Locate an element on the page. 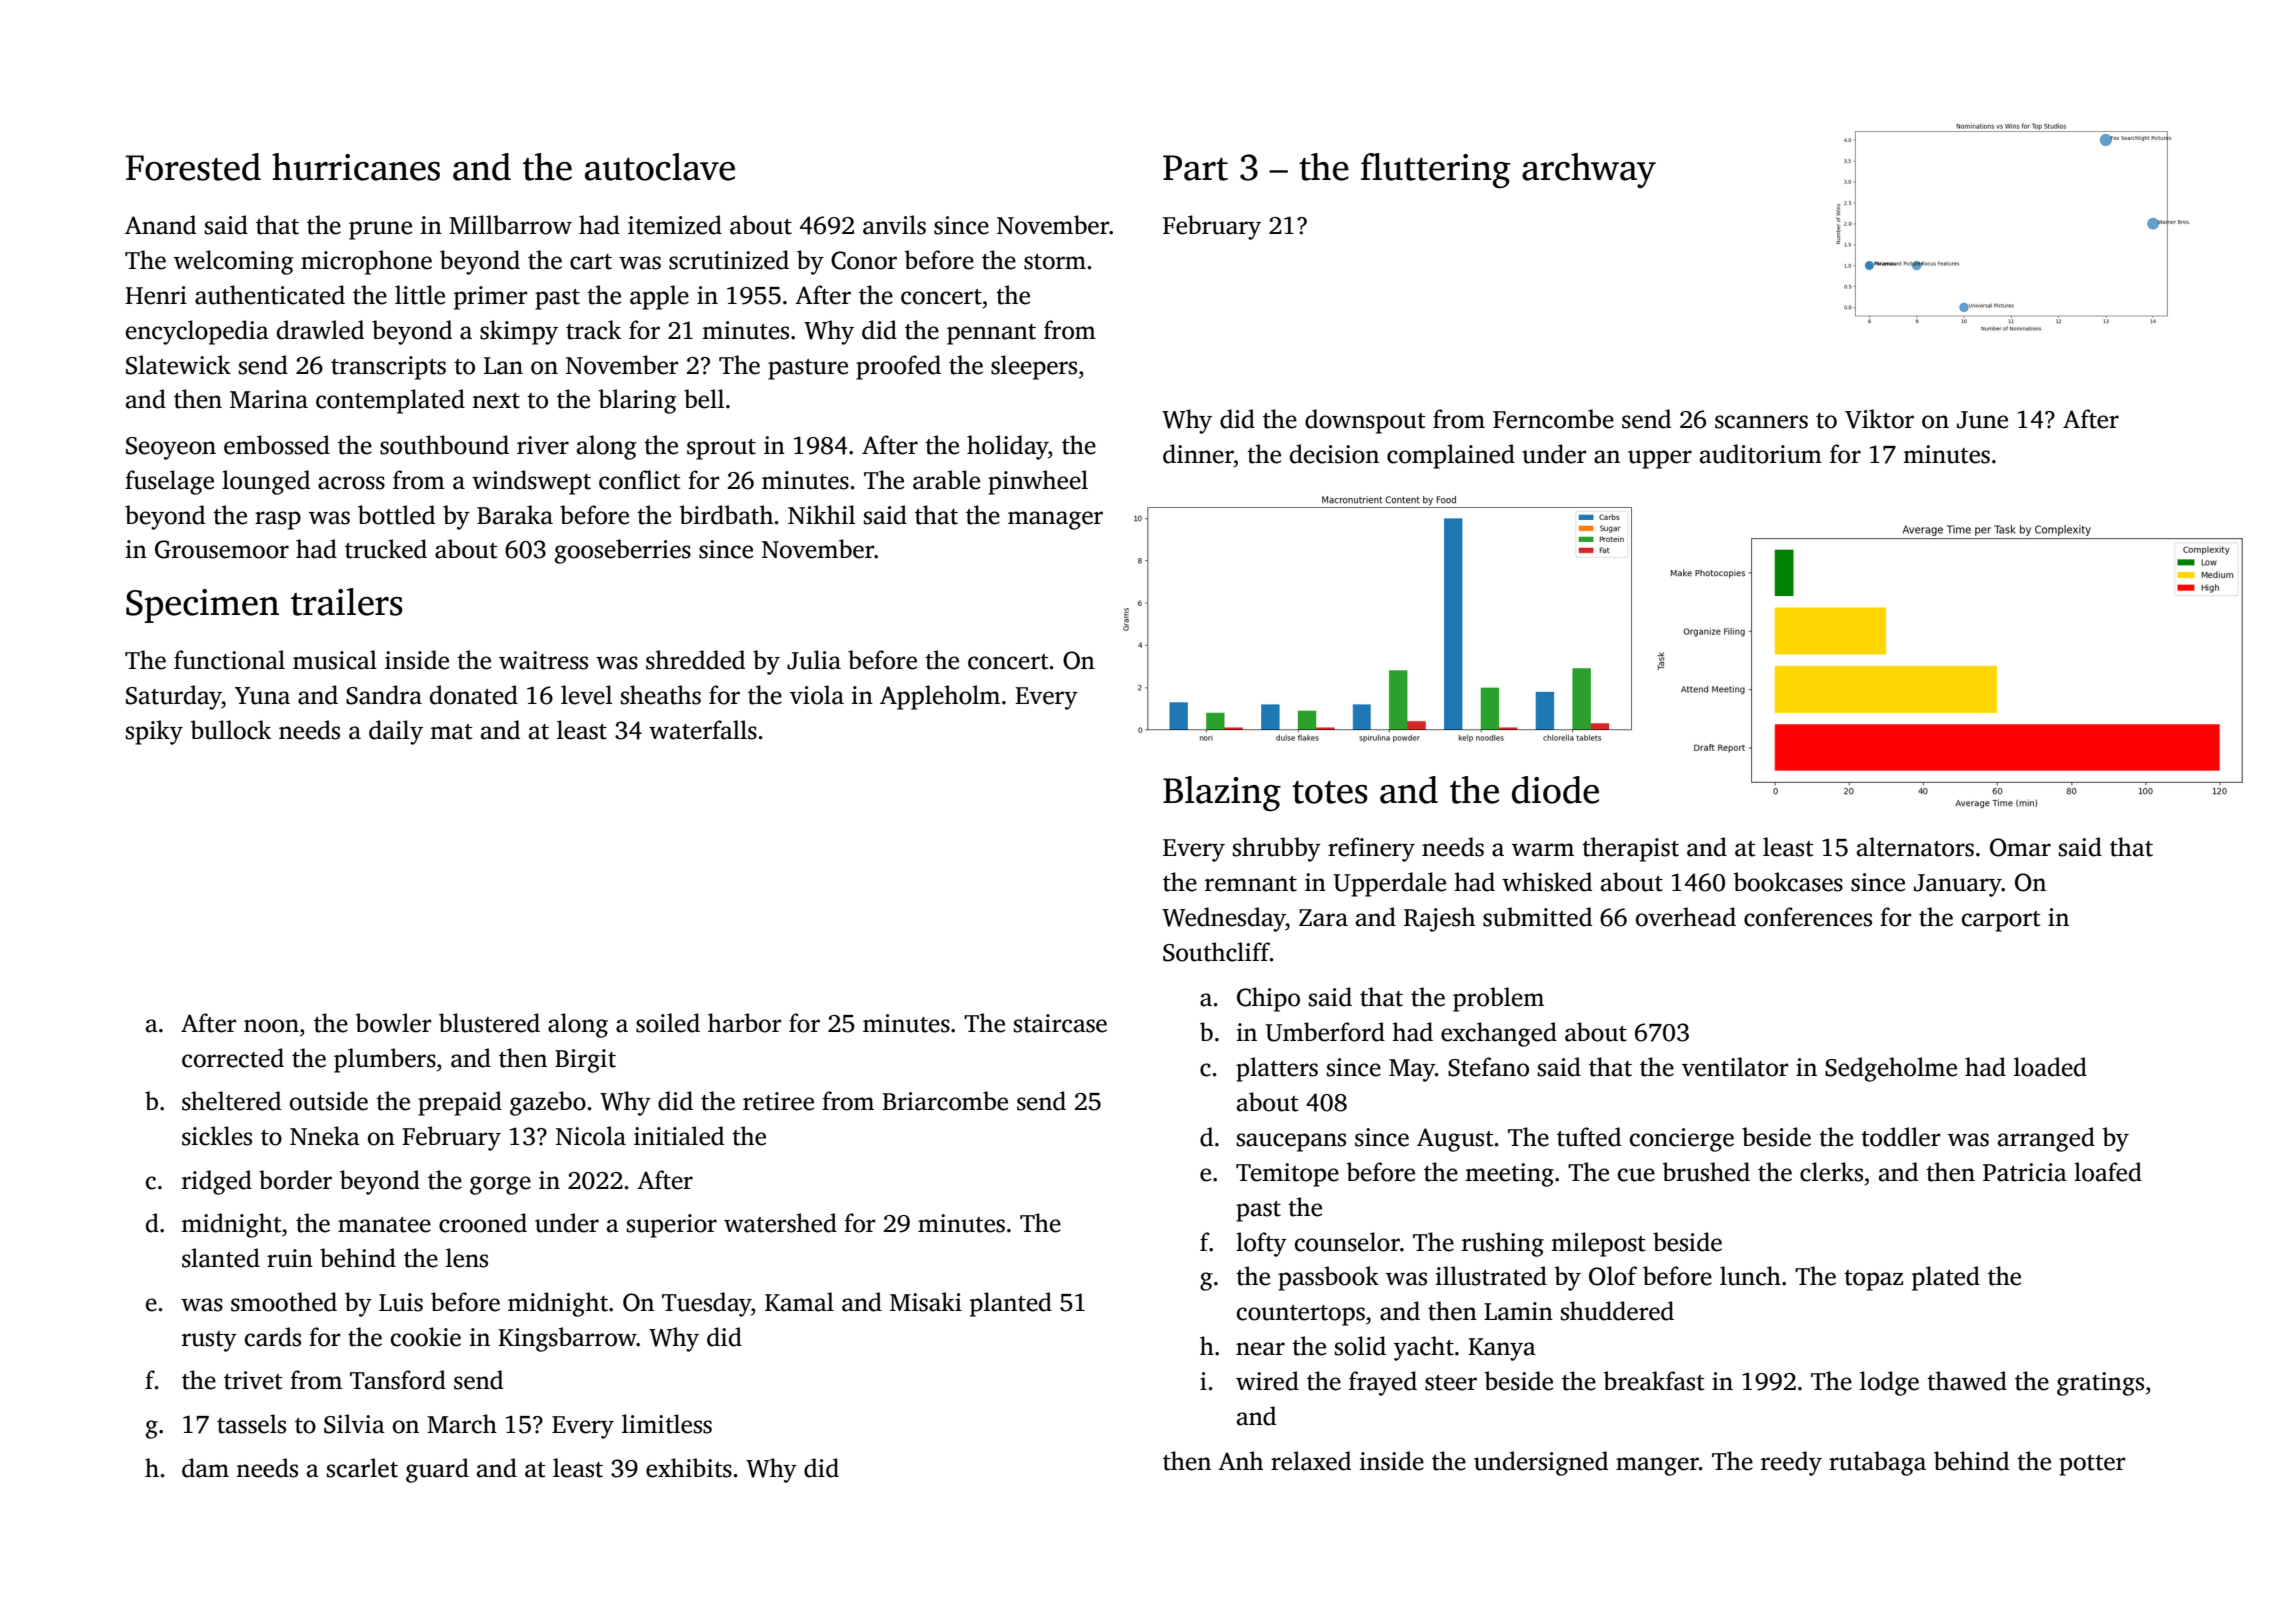 Image resolution: width=2282 pixels, height=1614 pixels. dinner is located at coordinates (1198, 454).
